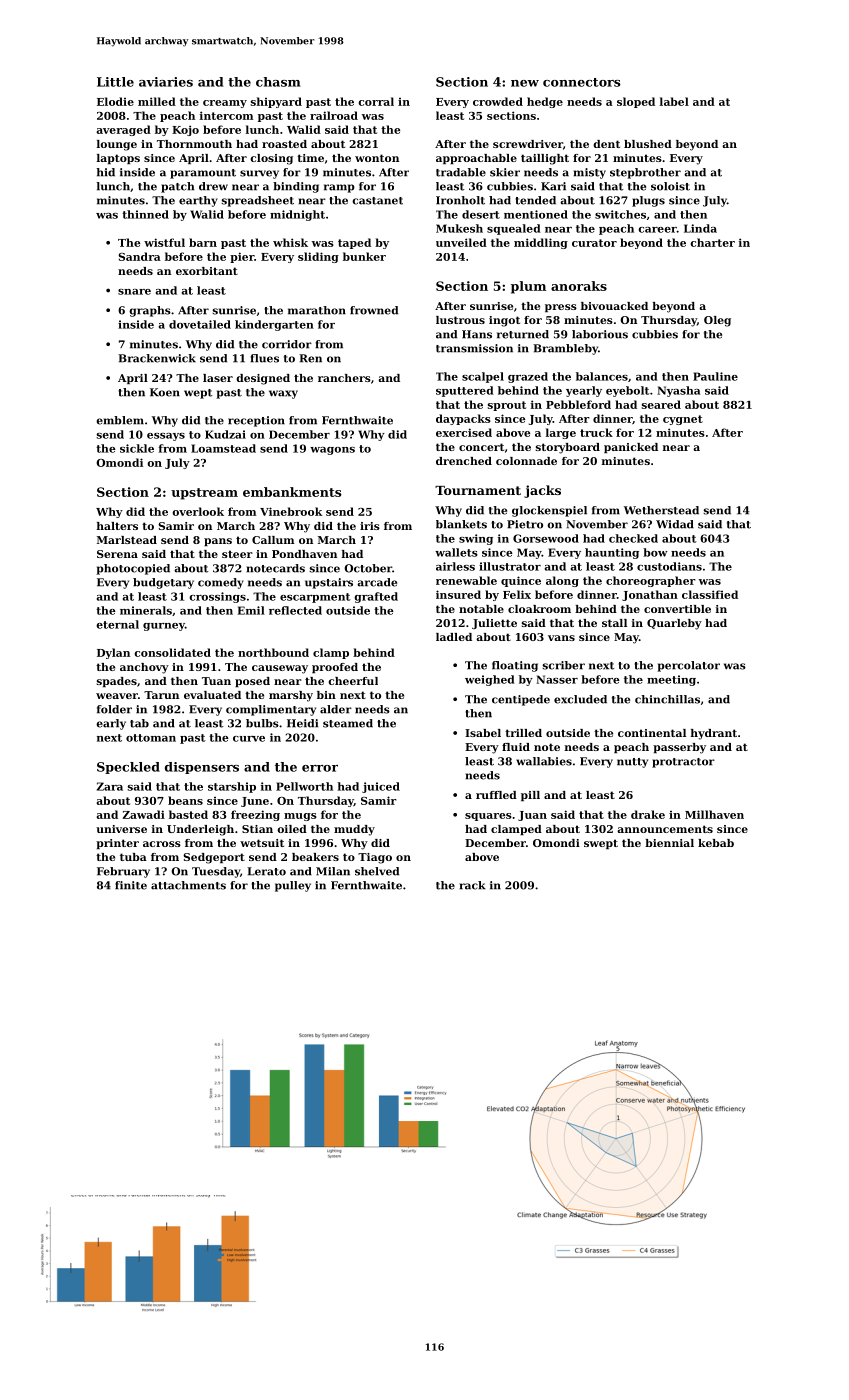 Image resolution: width=849 pixels, height=1400 pixels. Describe the element at coordinates (114, 709) in the page. I see `folder` at that location.
